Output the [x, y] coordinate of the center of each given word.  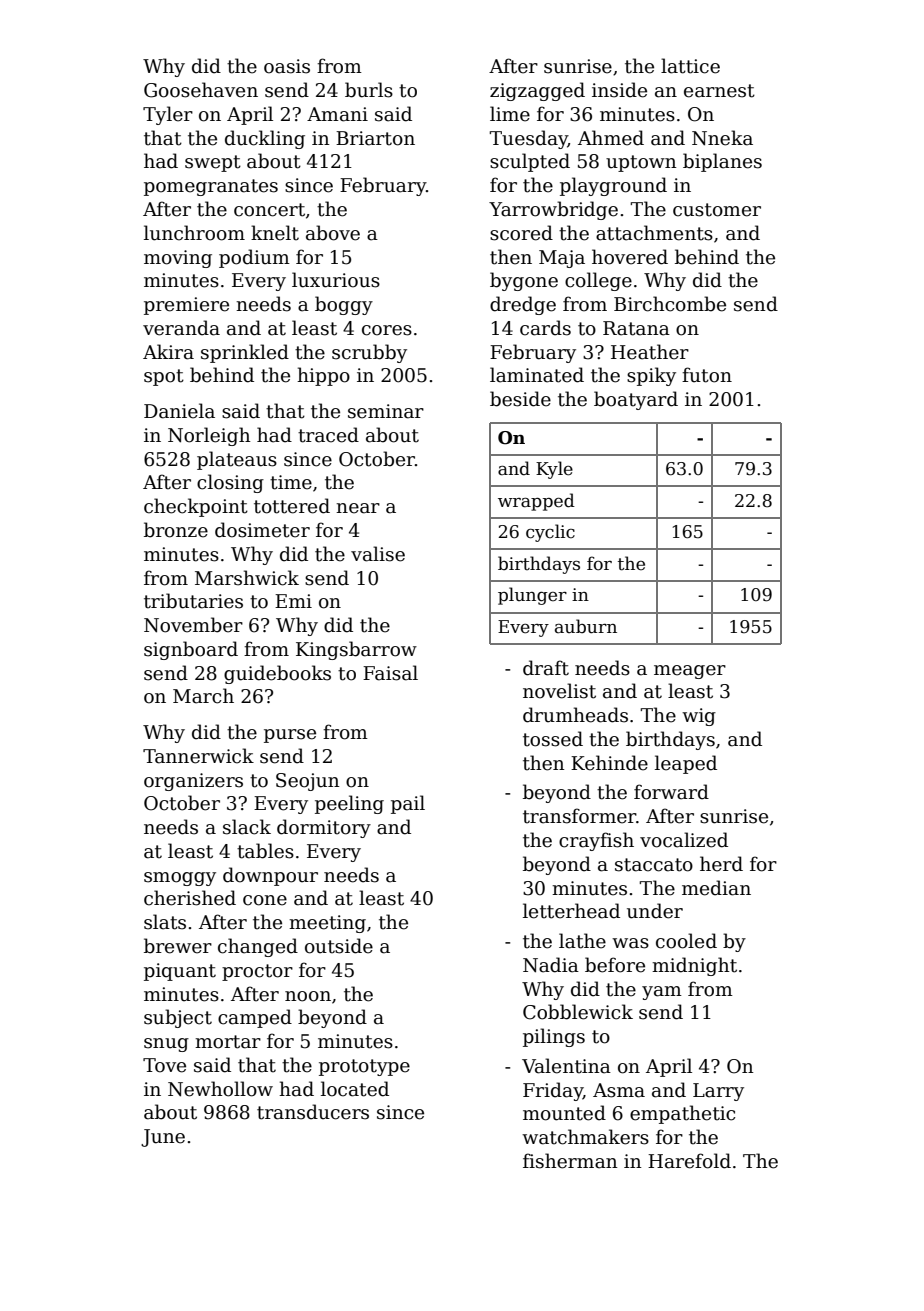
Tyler [168, 115]
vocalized [684, 840]
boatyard [636, 400]
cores [387, 330]
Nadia [551, 965]
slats [165, 922]
